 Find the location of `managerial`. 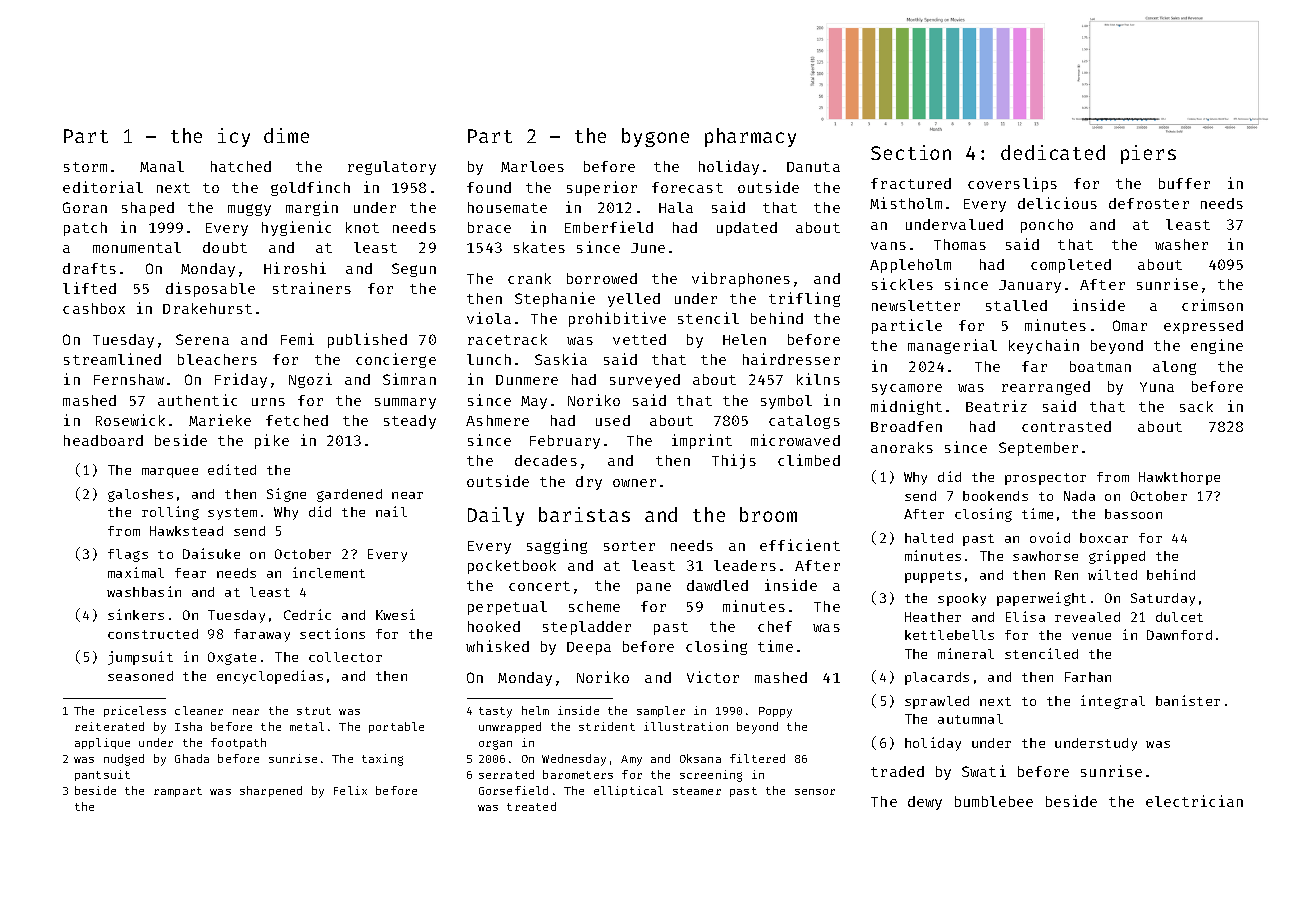

managerial is located at coordinates (952, 346).
